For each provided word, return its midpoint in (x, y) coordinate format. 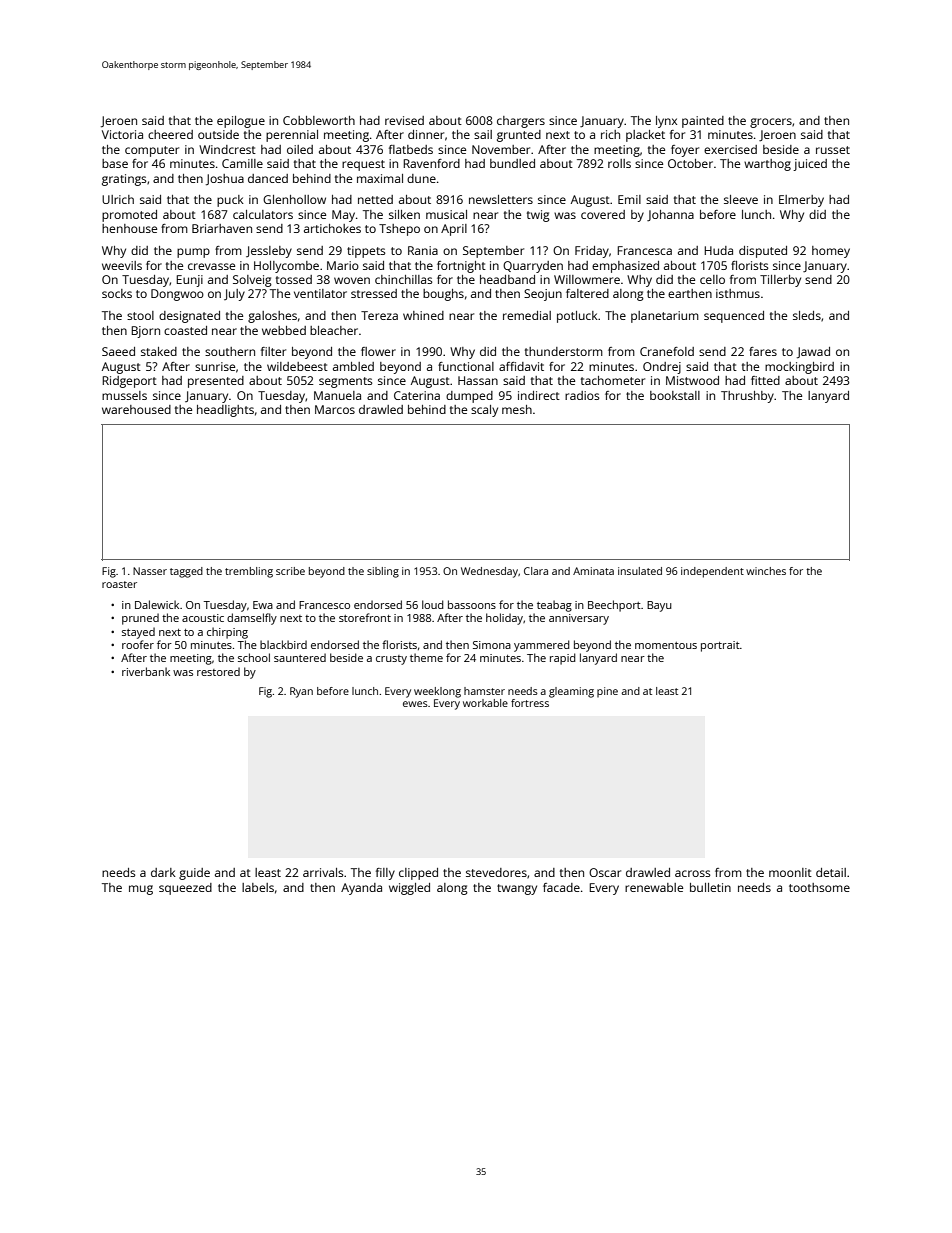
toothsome (819, 887)
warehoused (136, 409)
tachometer (613, 380)
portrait (720, 646)
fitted (765, 380)
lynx (666, 122)
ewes (415, 704)
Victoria (122, 134)
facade (561, 887)
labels (258, 887)
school (254, 657)
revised (404, 120)
